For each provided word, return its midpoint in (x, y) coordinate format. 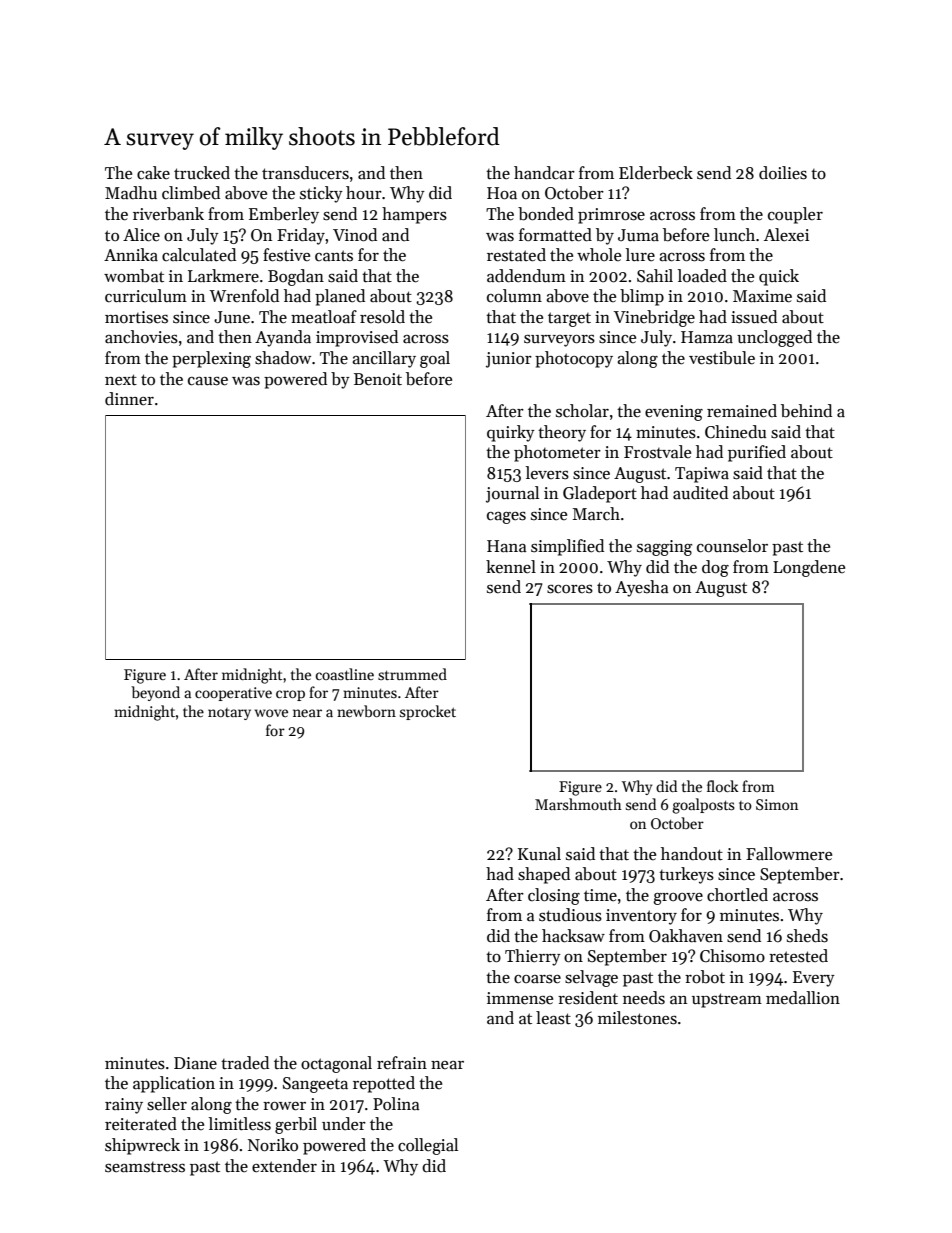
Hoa (502, 193)
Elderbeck (656, 173)
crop (290, 695)
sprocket (428, 712)
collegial (428, 1146)
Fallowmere (789, 853)
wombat (134, 276)
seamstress (145, 1167)
